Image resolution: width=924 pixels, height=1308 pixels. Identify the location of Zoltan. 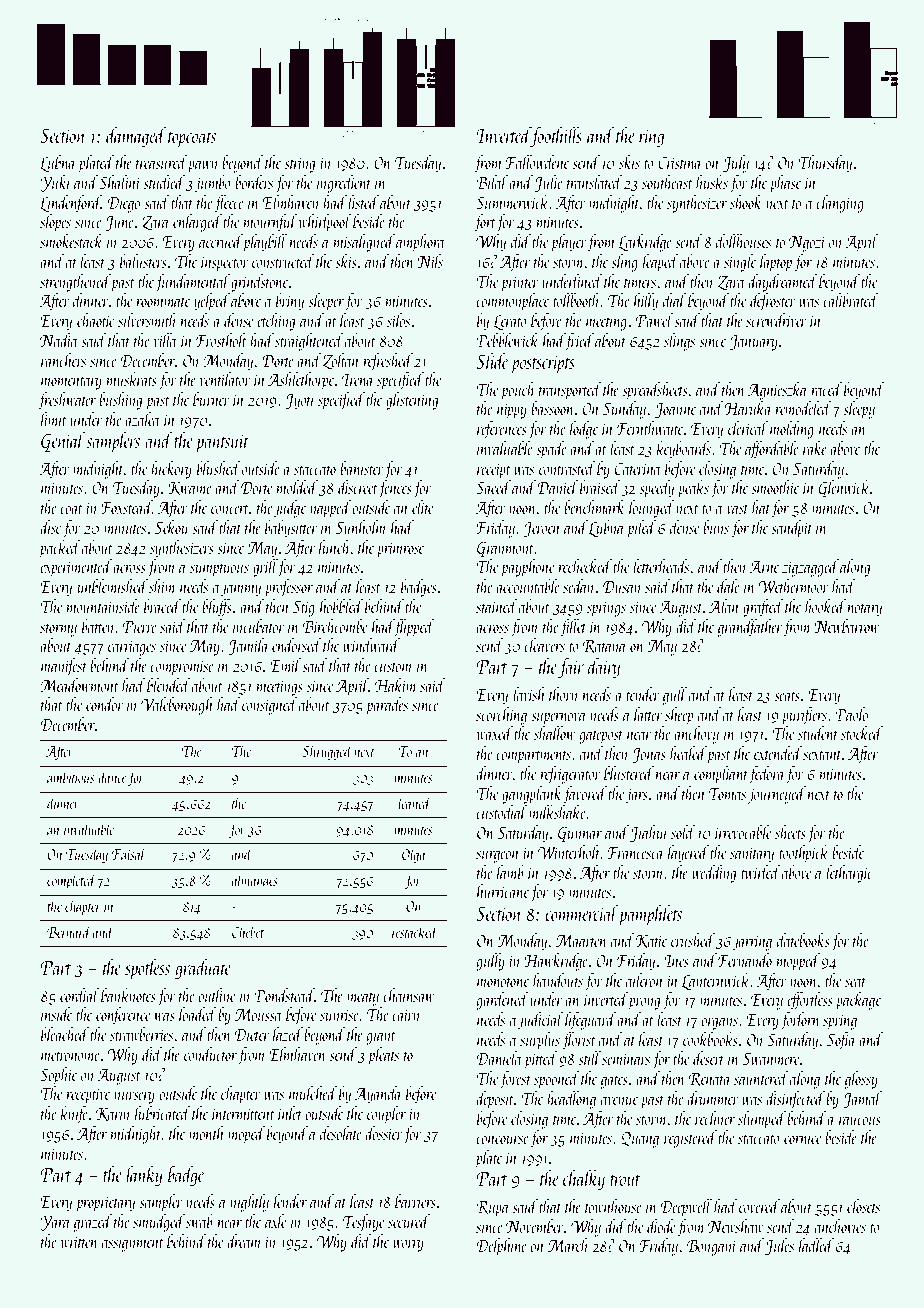
(341, 361).
